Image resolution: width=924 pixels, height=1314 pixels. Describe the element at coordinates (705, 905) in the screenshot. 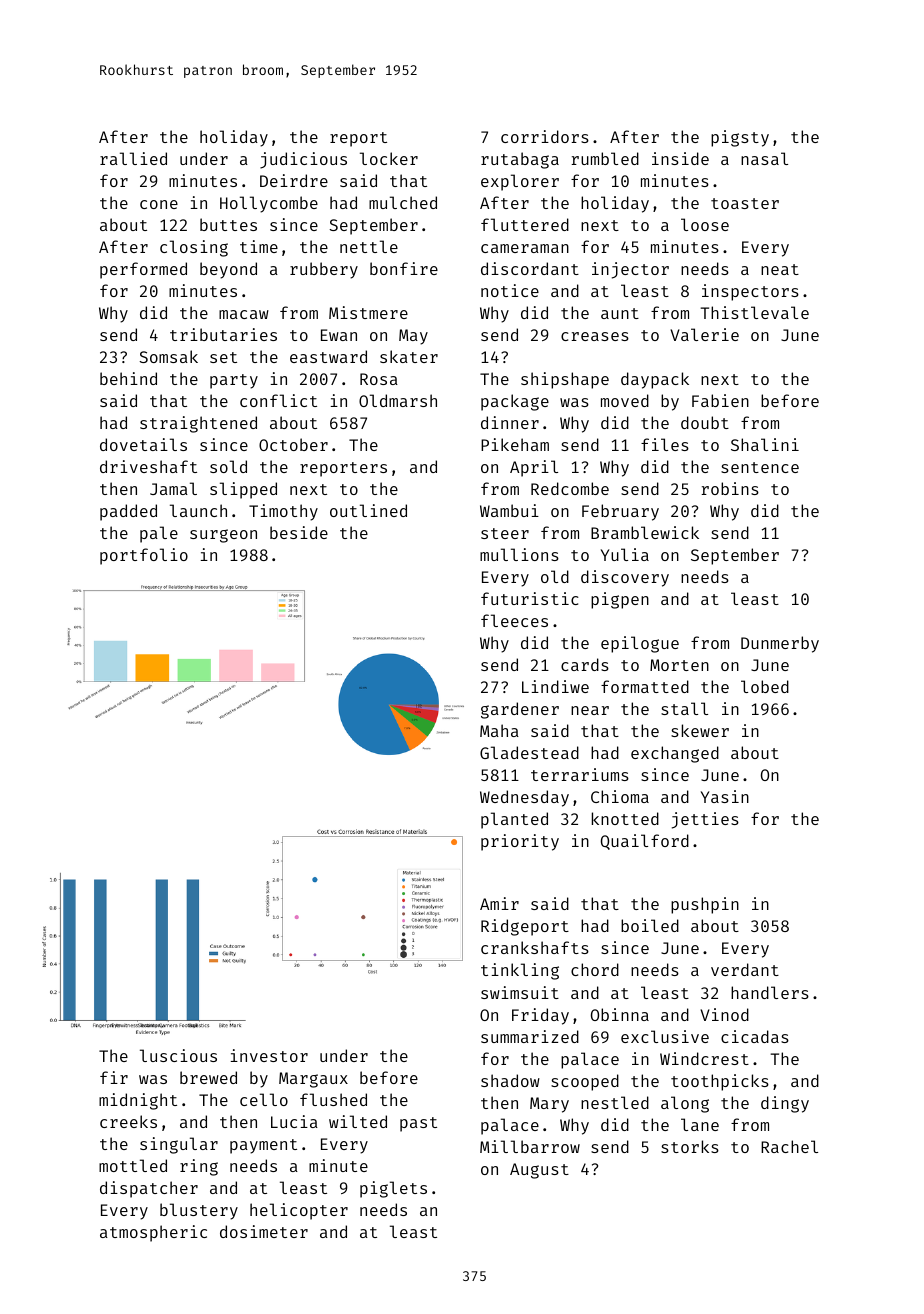

I see `pushpin` at that location.
